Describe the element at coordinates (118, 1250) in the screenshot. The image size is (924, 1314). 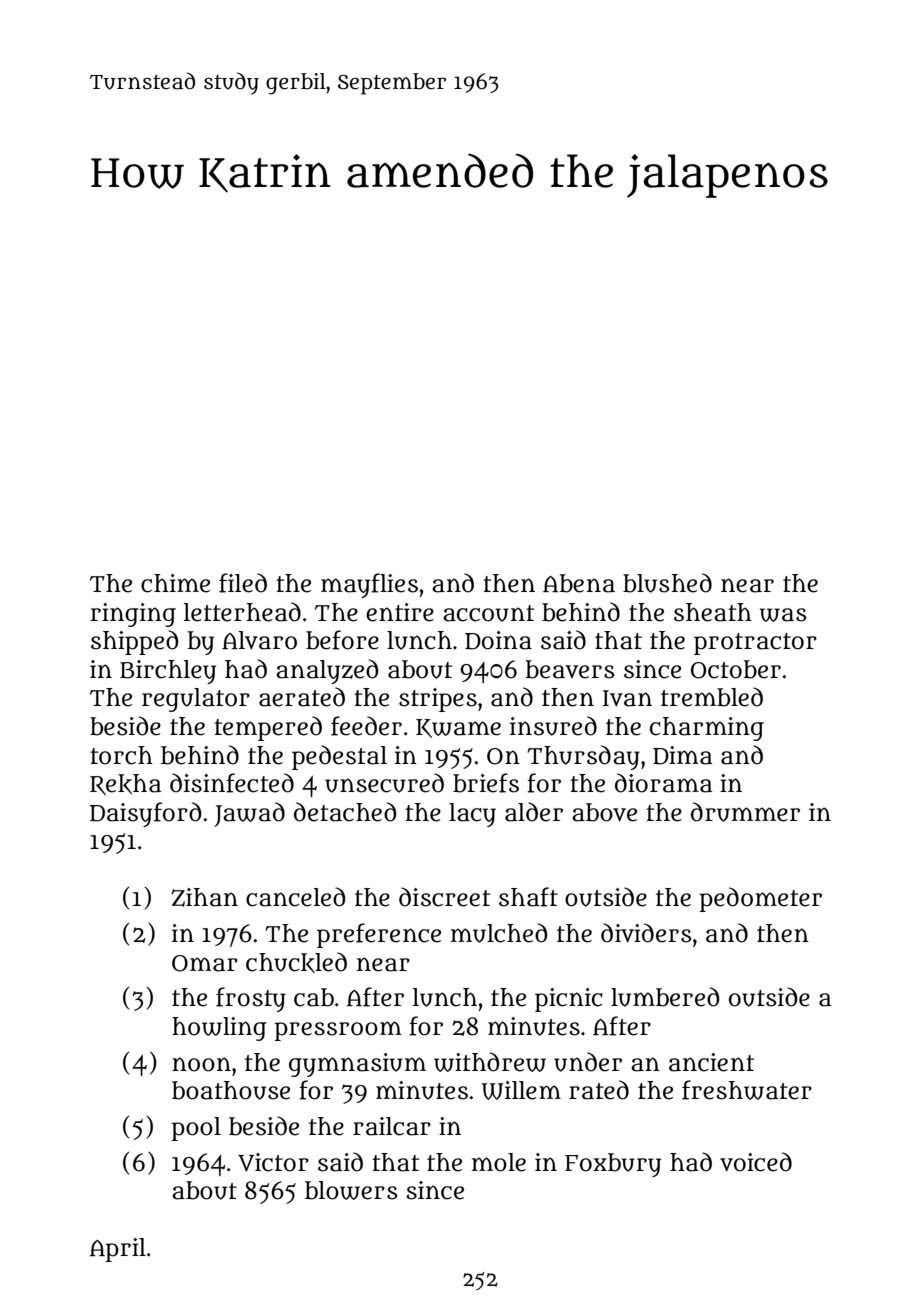
I see `April` at that location.
